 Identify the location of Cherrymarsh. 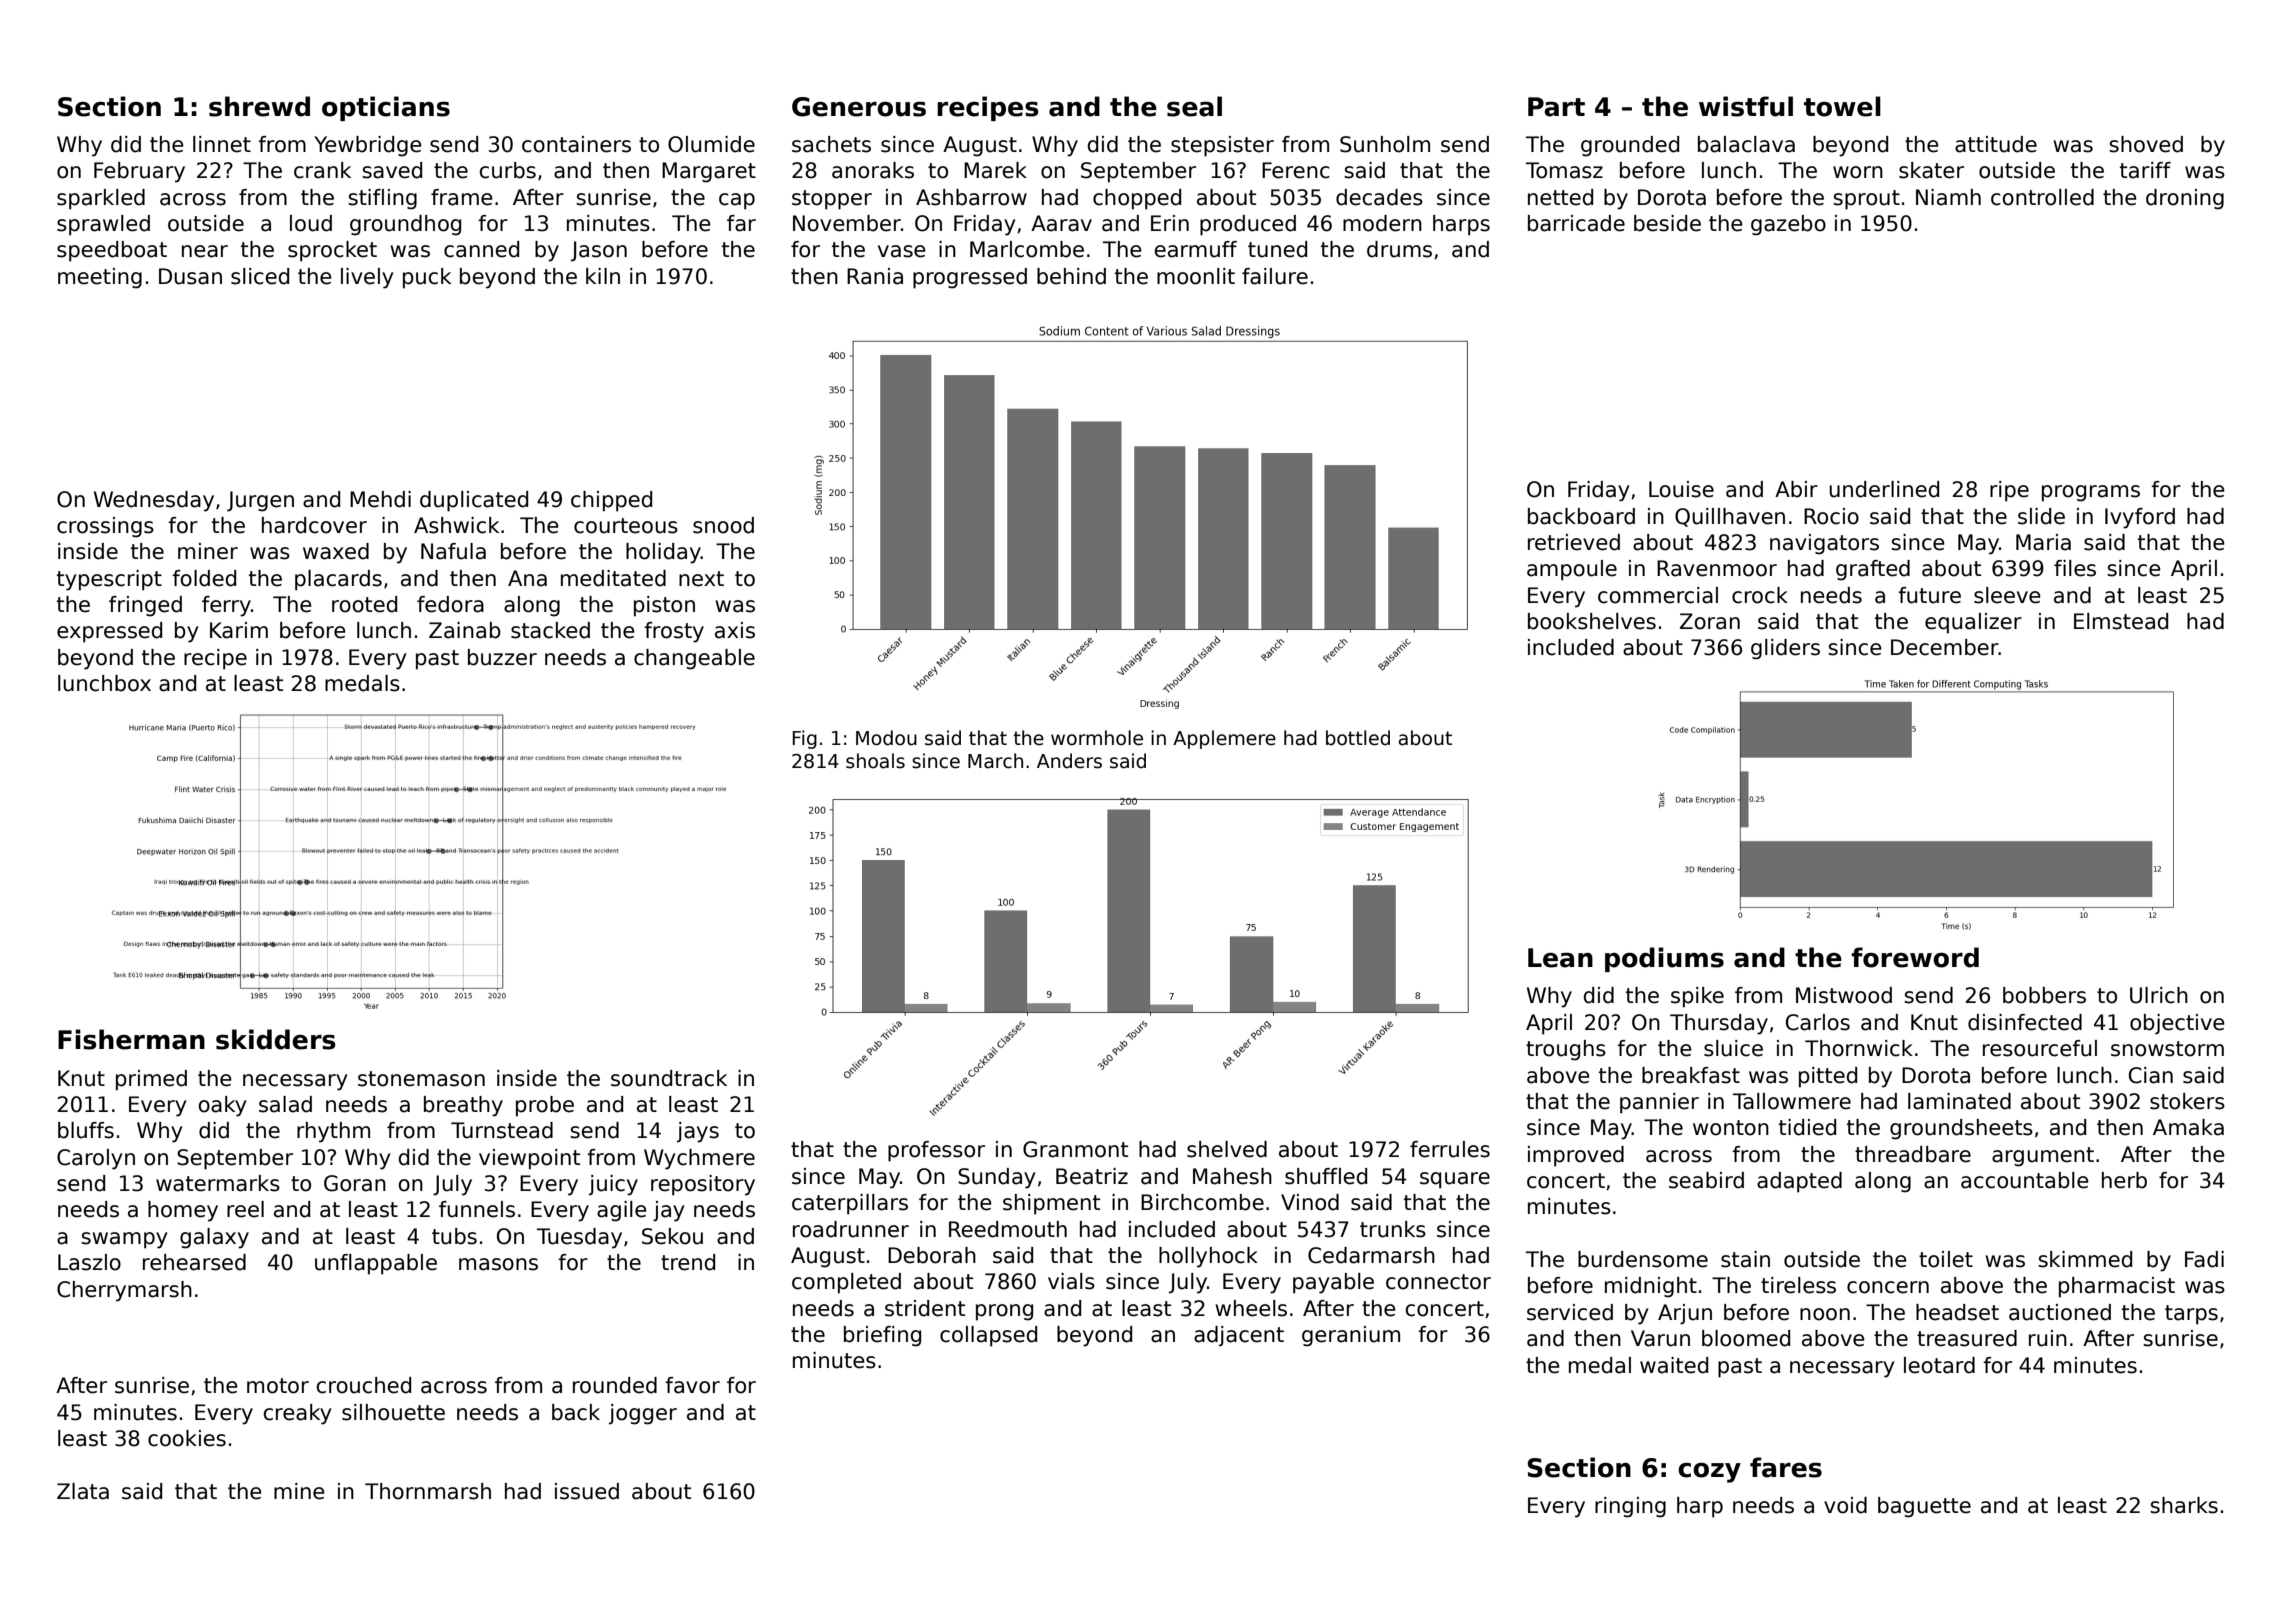
(124, 1291).
